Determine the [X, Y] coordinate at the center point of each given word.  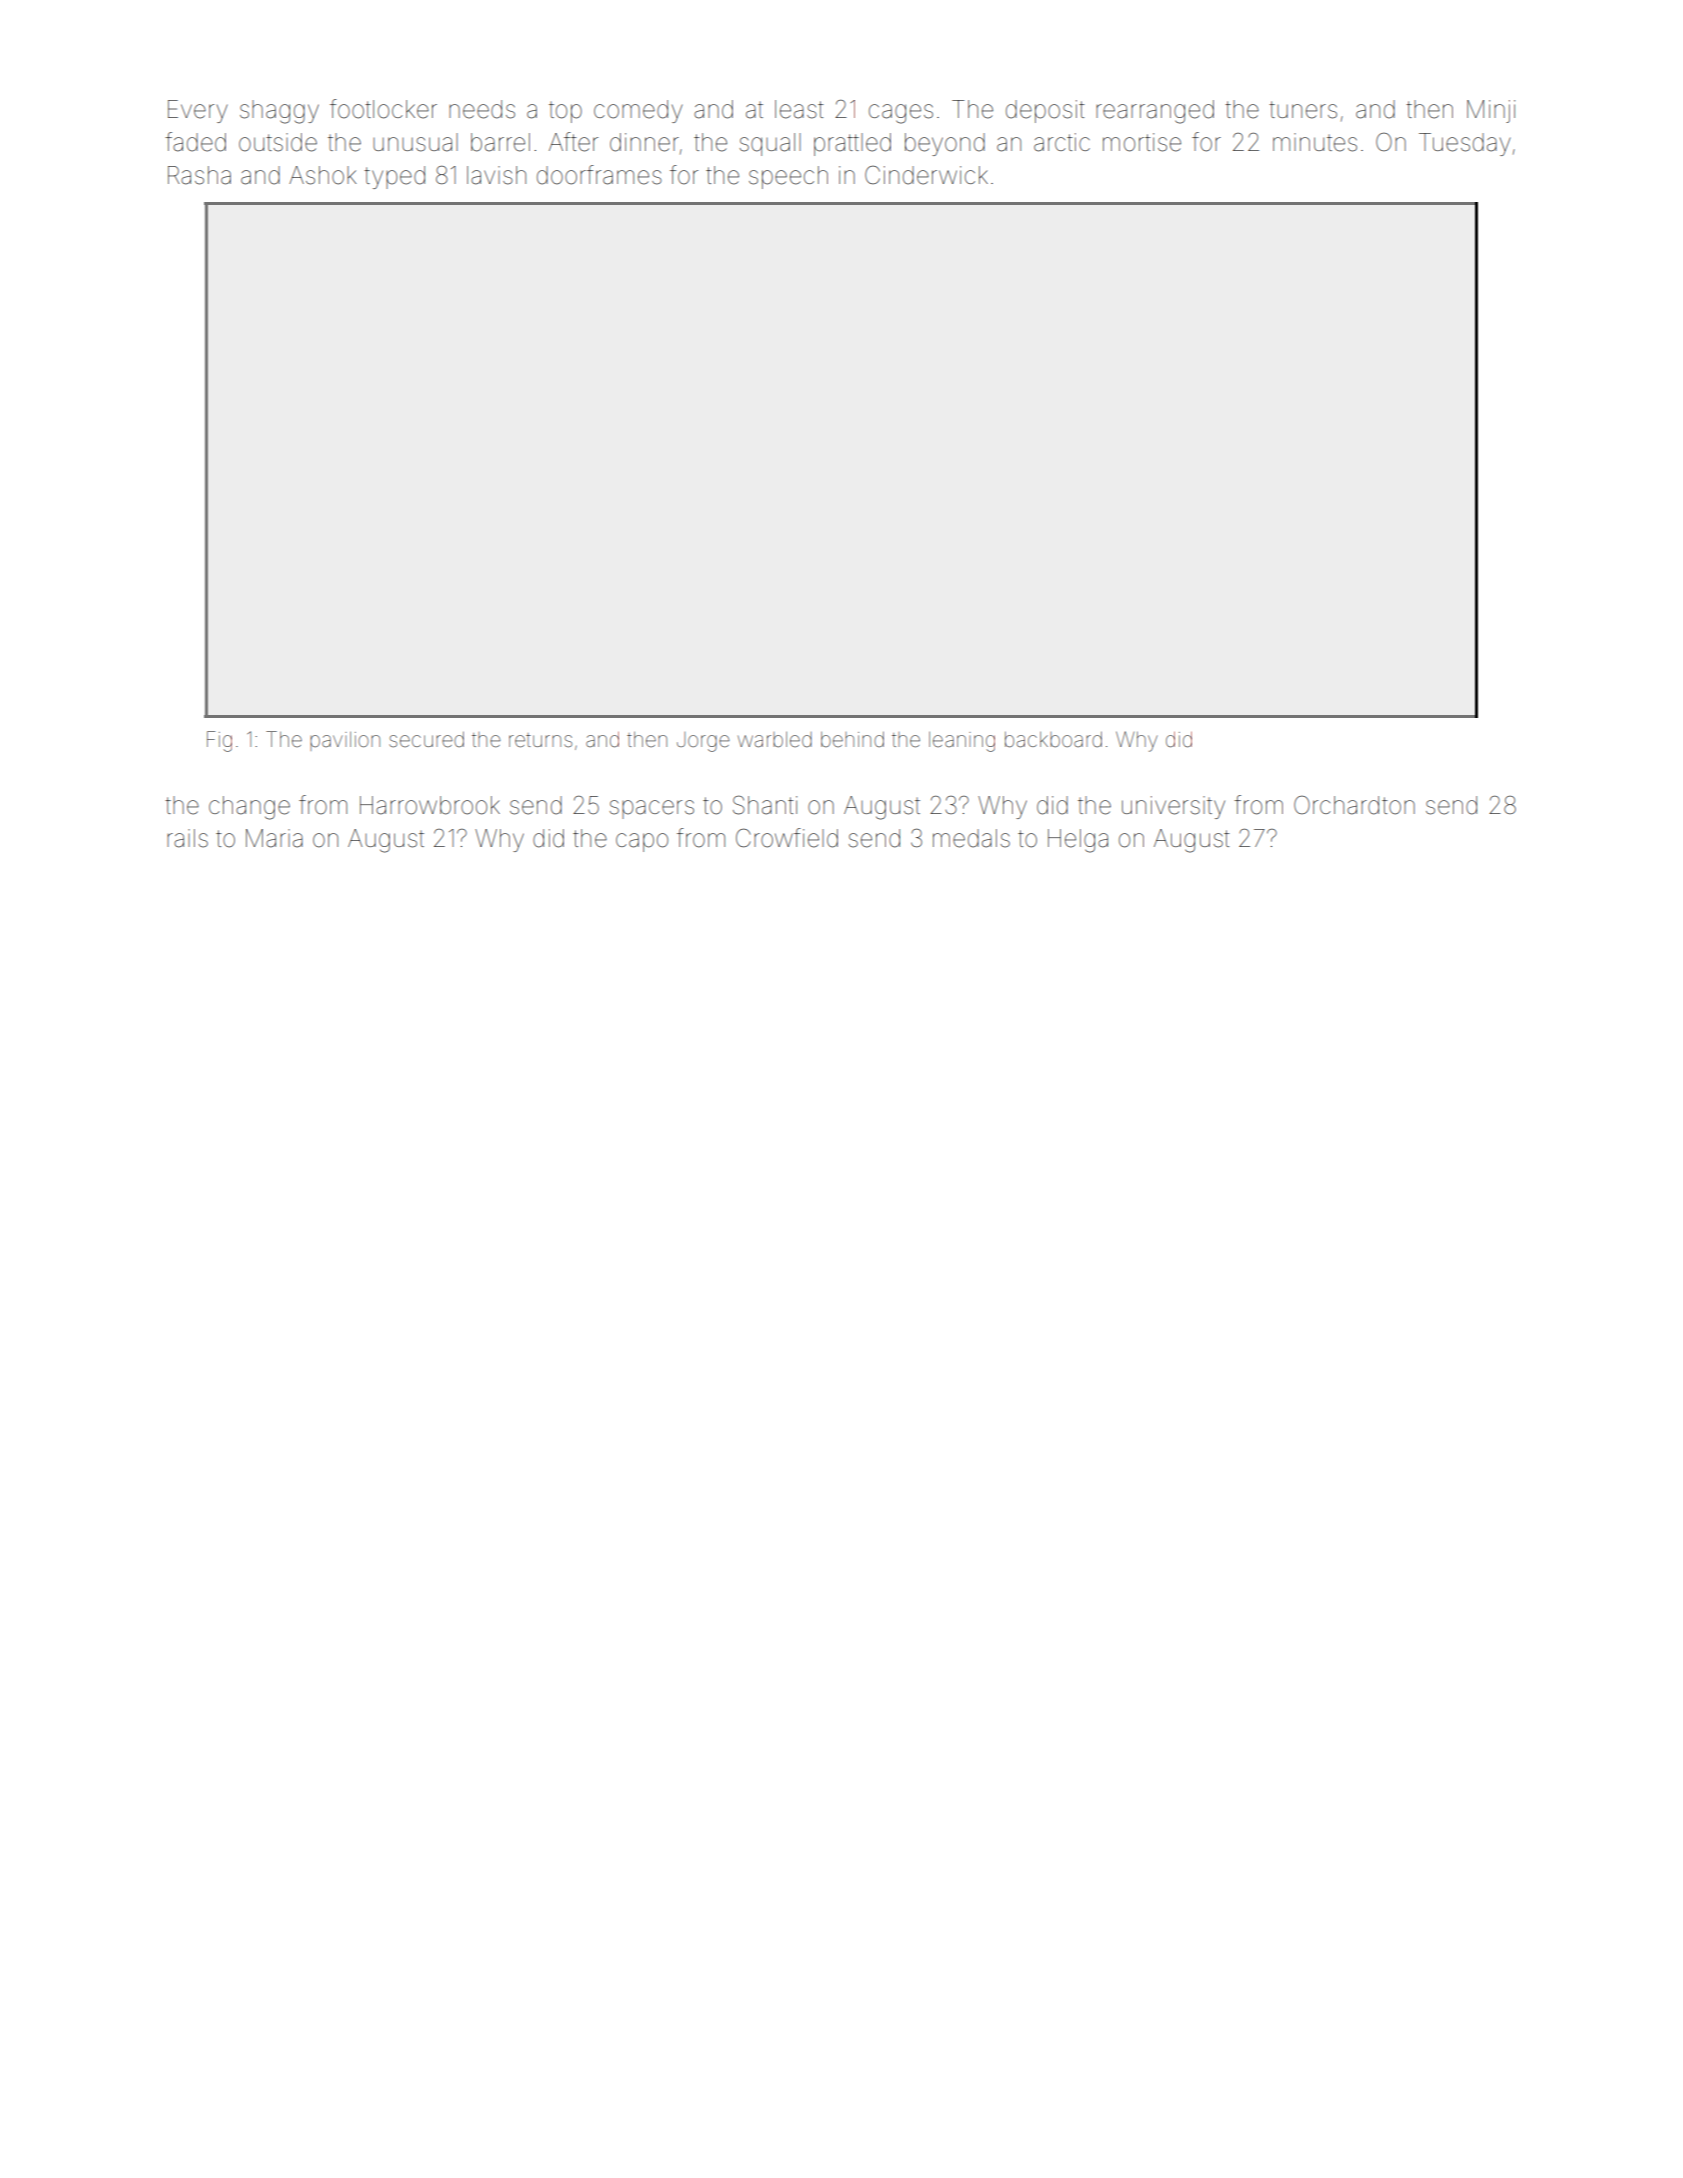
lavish [496, 175]
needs [482, 109]
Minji [1491, 111]
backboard [1053, 739]
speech [788, 177]
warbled [775, 739]
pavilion [345, 741]
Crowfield [787, 838]
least [799, 109]
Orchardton [1354, 805]
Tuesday [1465, 144]
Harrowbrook [430, 805]
